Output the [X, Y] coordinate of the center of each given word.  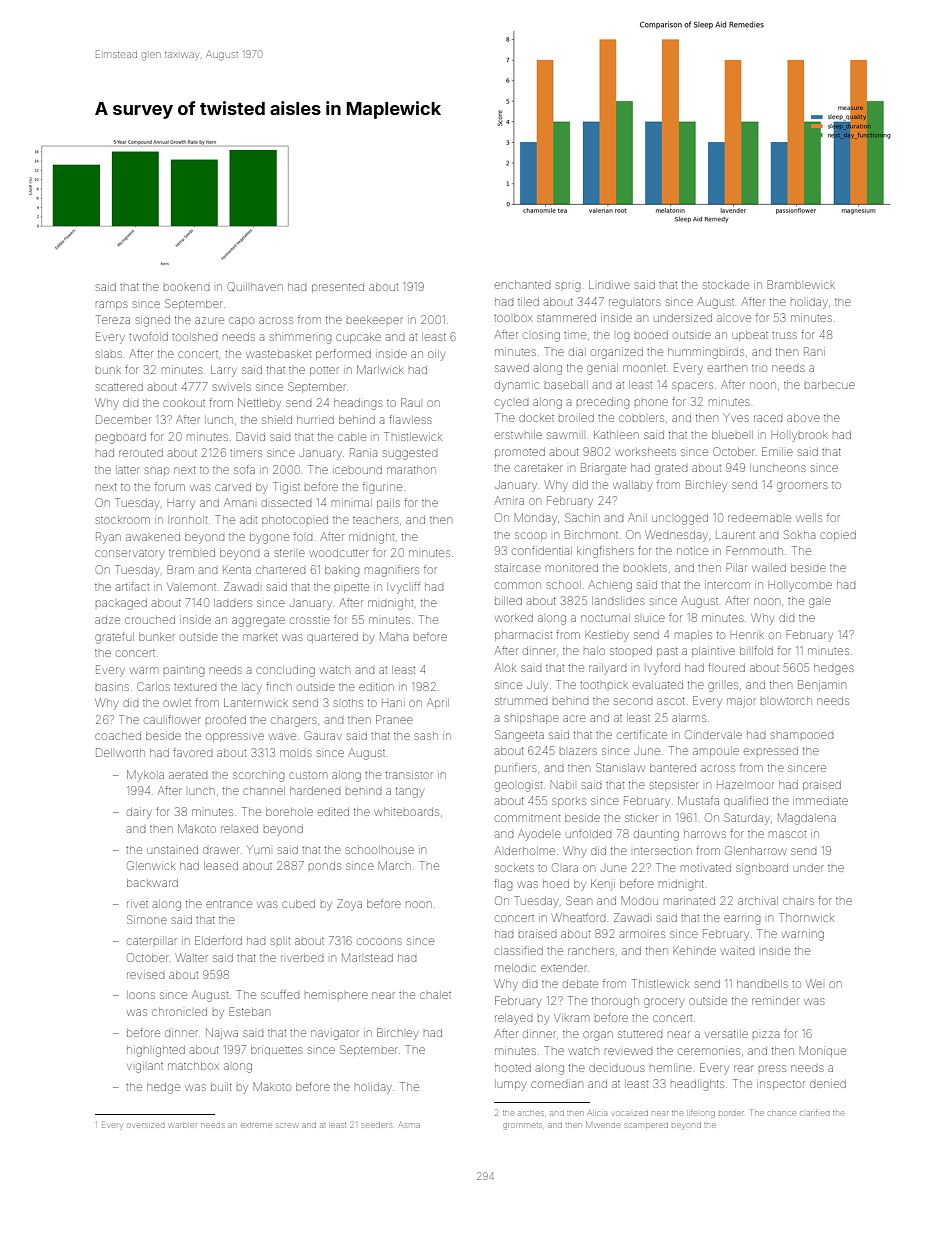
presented [338, 287]
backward [152, 883]
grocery [664, 1003]
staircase [518, 568]
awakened [153, 537]
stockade [726, 285]
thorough [615, 1002]
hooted [513, 1068]
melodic [515, 968]
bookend [186, 287]
